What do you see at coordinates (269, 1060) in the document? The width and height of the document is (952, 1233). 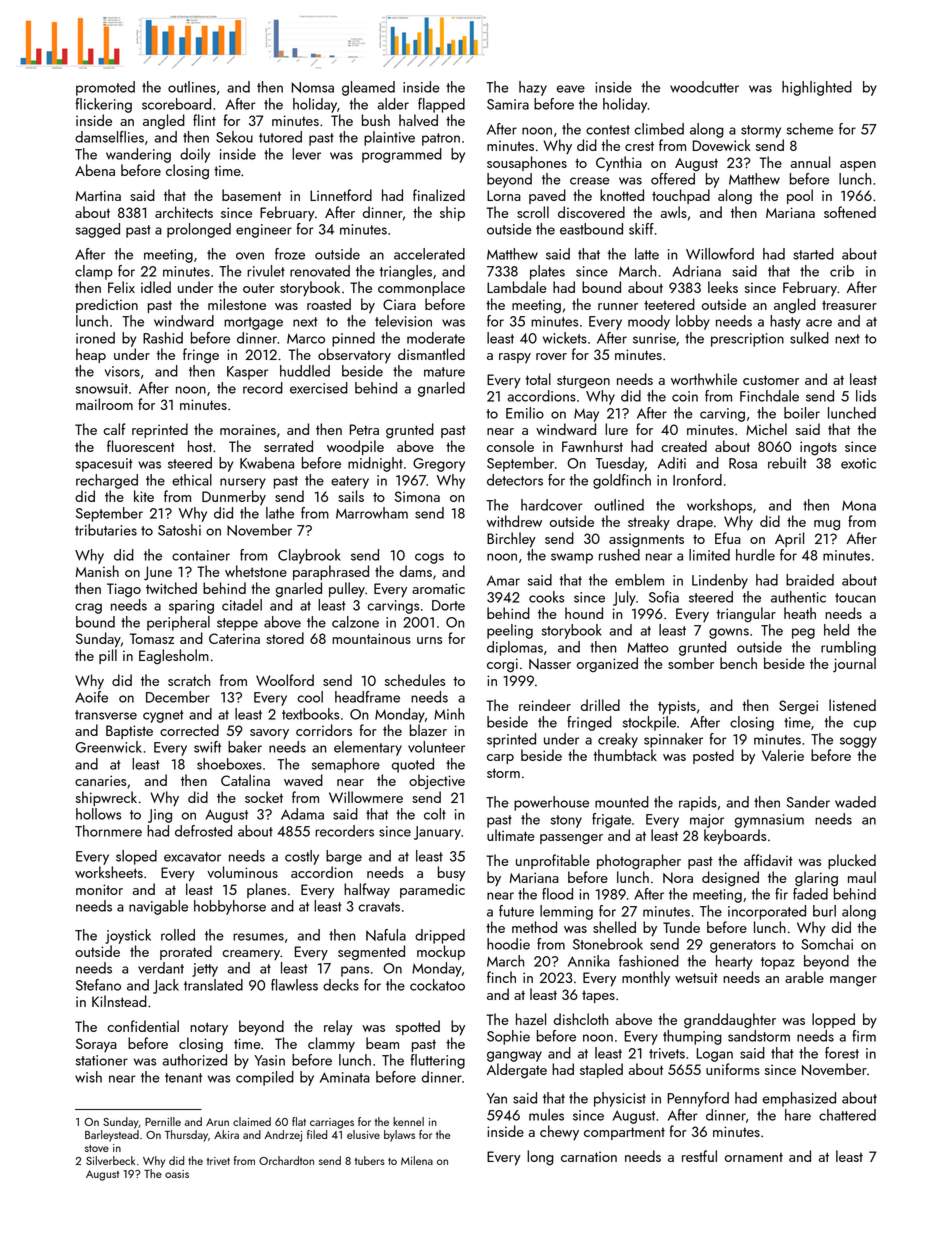 I see `Yasin` at bounding box center [269, 1060].
